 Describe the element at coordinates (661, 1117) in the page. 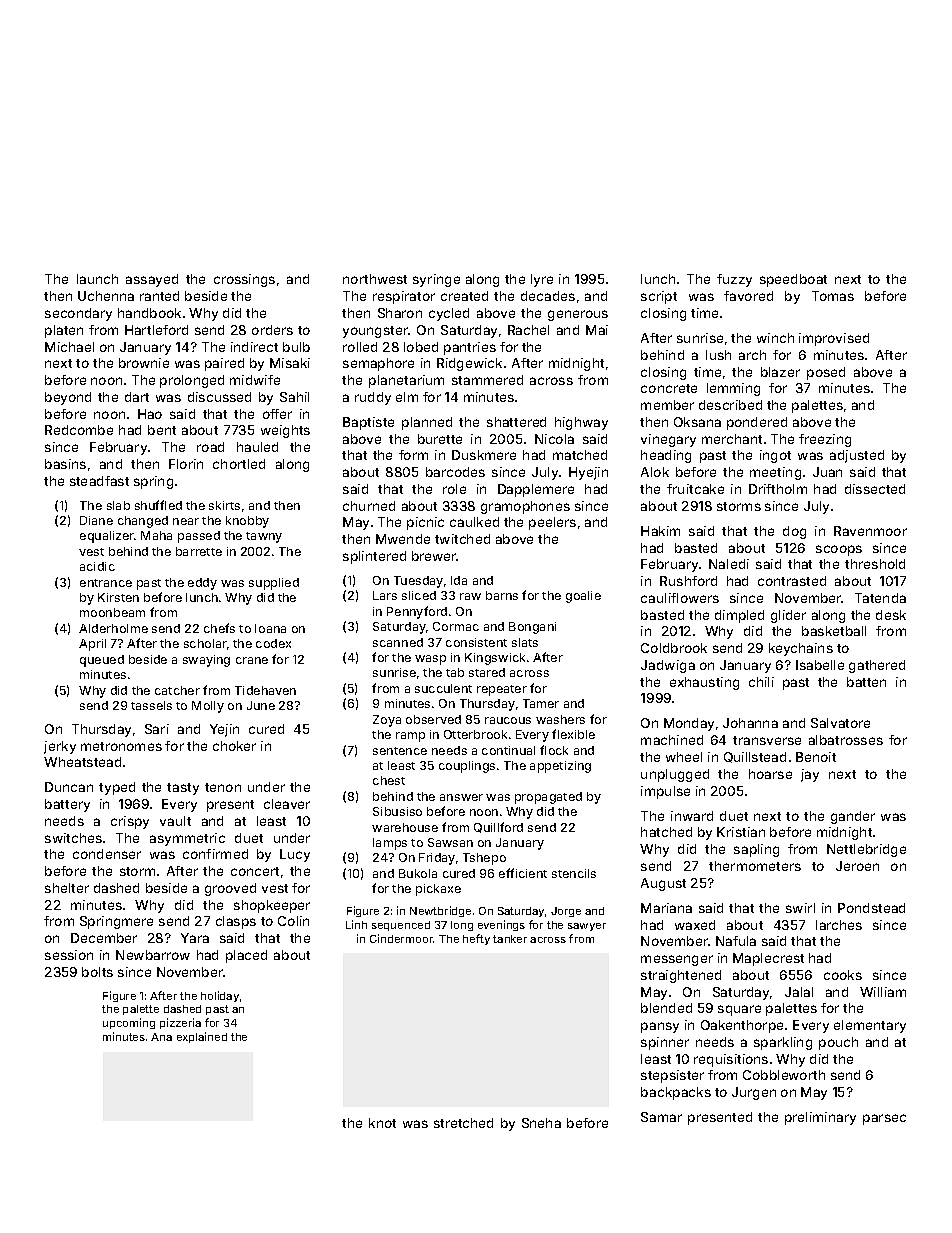

I see `Samar` at that location.
